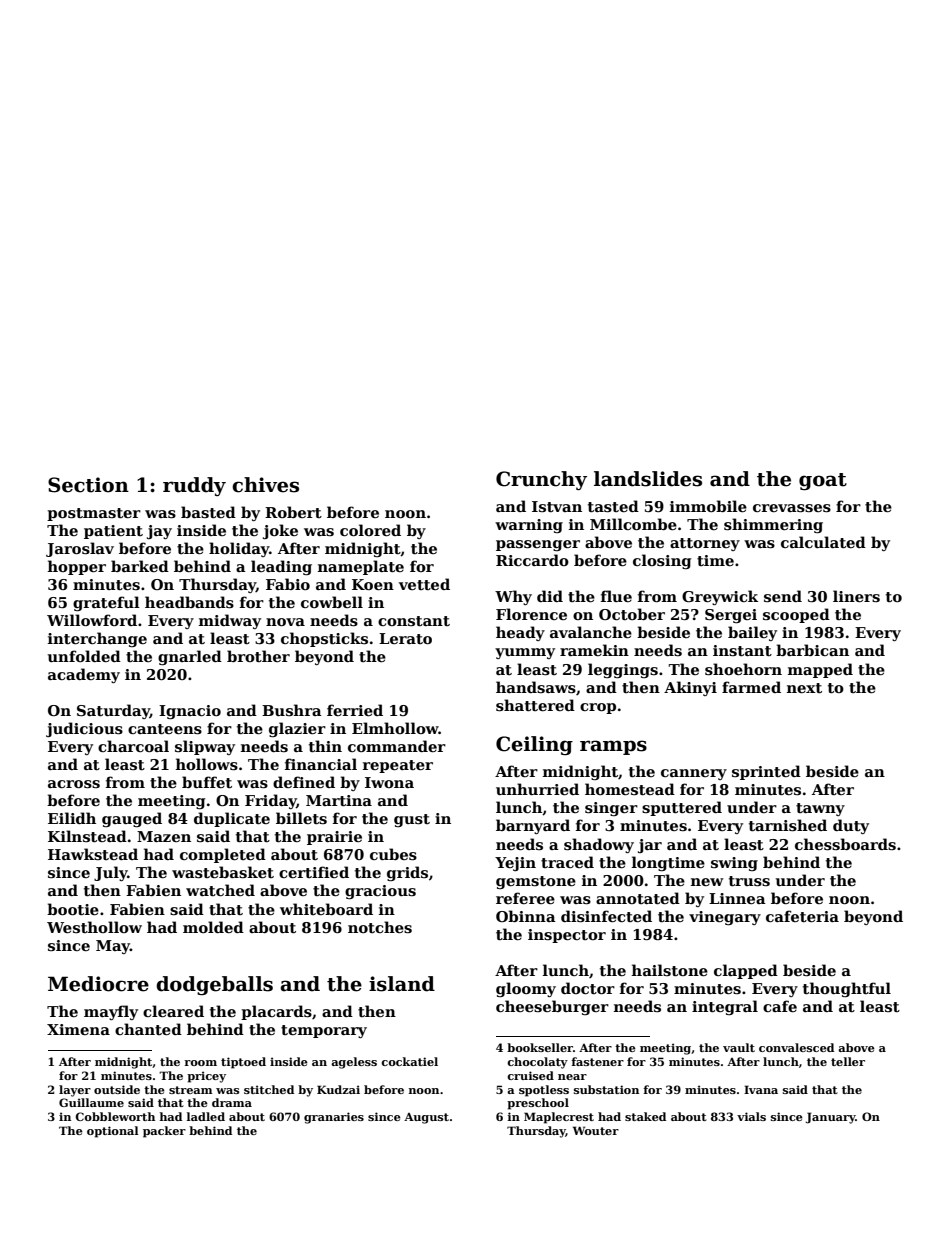 The height and width of the document is (1233, 952). What do you see at coordinates (690, 688) in the document?
I see `Akinyi` at bounding box center [690, 688].
